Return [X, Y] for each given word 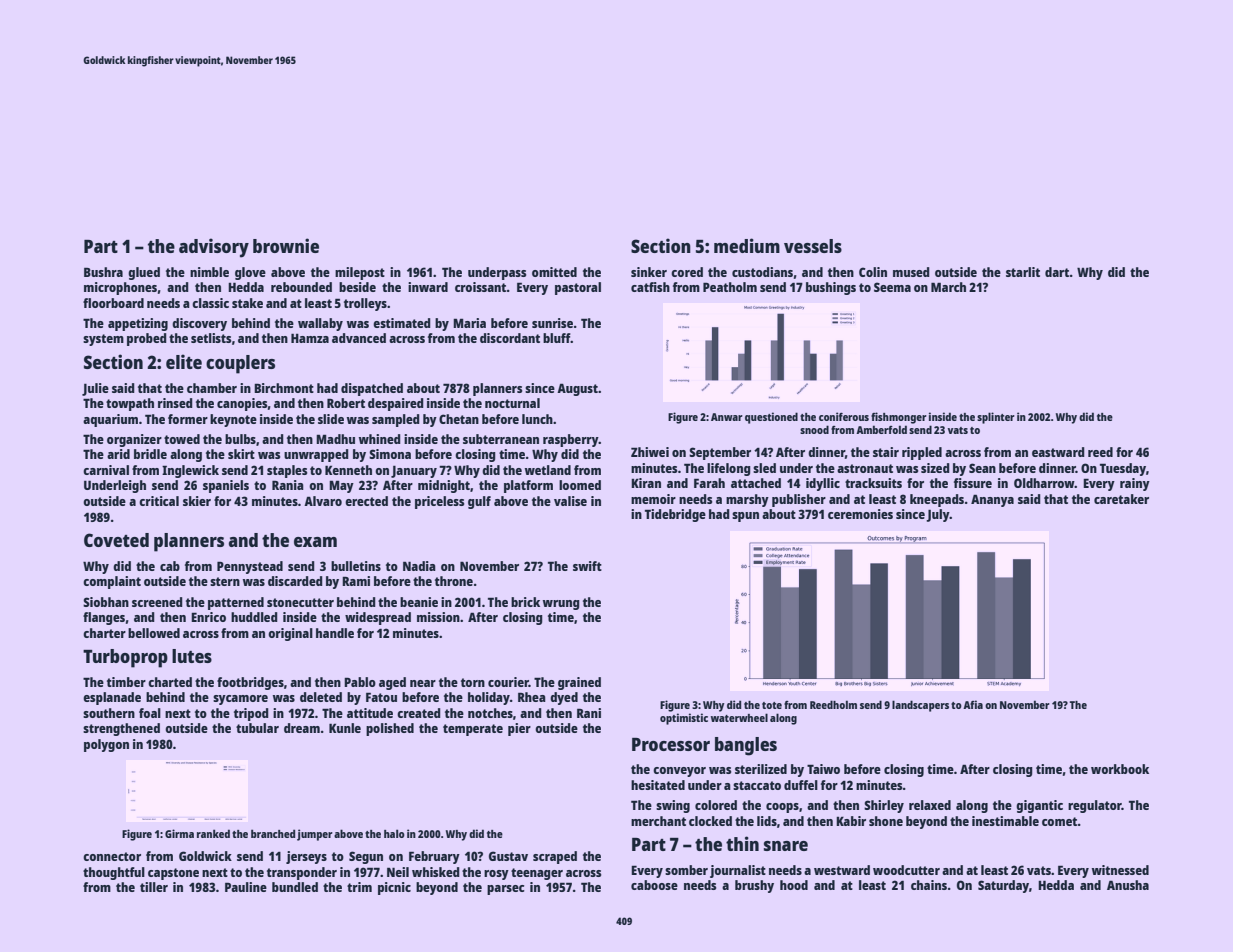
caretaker [1121, 499]
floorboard [113, 303]
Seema [892, 287]
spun [745, 517]
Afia [973, 704]
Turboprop [125, 658]
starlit [1023, 272]
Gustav [508, 856]
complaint [112, 582]
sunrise [552, 323]
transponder [302, 873]
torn [473, 682]
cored [687, 272]
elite [184, 361]
